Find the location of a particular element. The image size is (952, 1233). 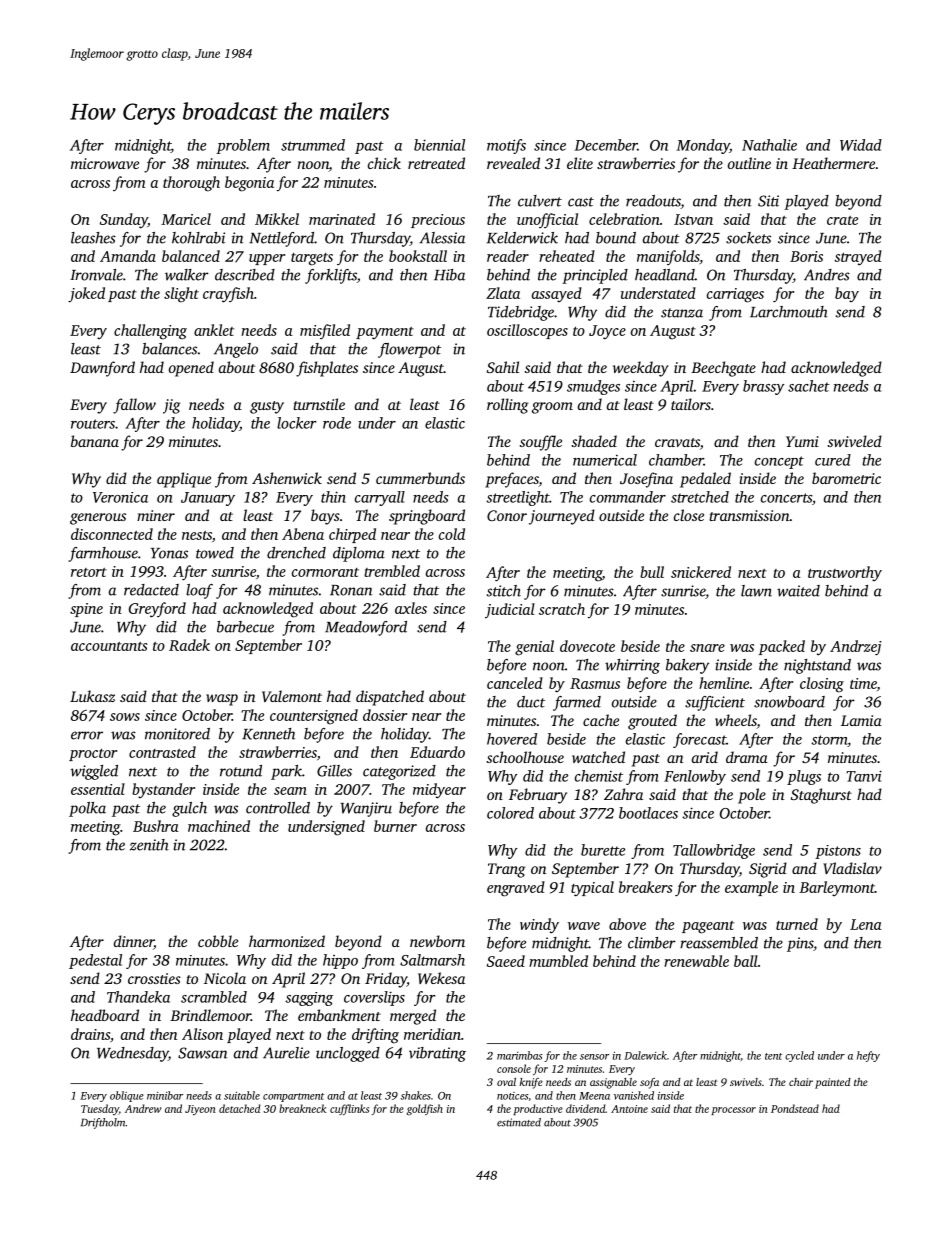

December is located at coordinates (606, 145).
